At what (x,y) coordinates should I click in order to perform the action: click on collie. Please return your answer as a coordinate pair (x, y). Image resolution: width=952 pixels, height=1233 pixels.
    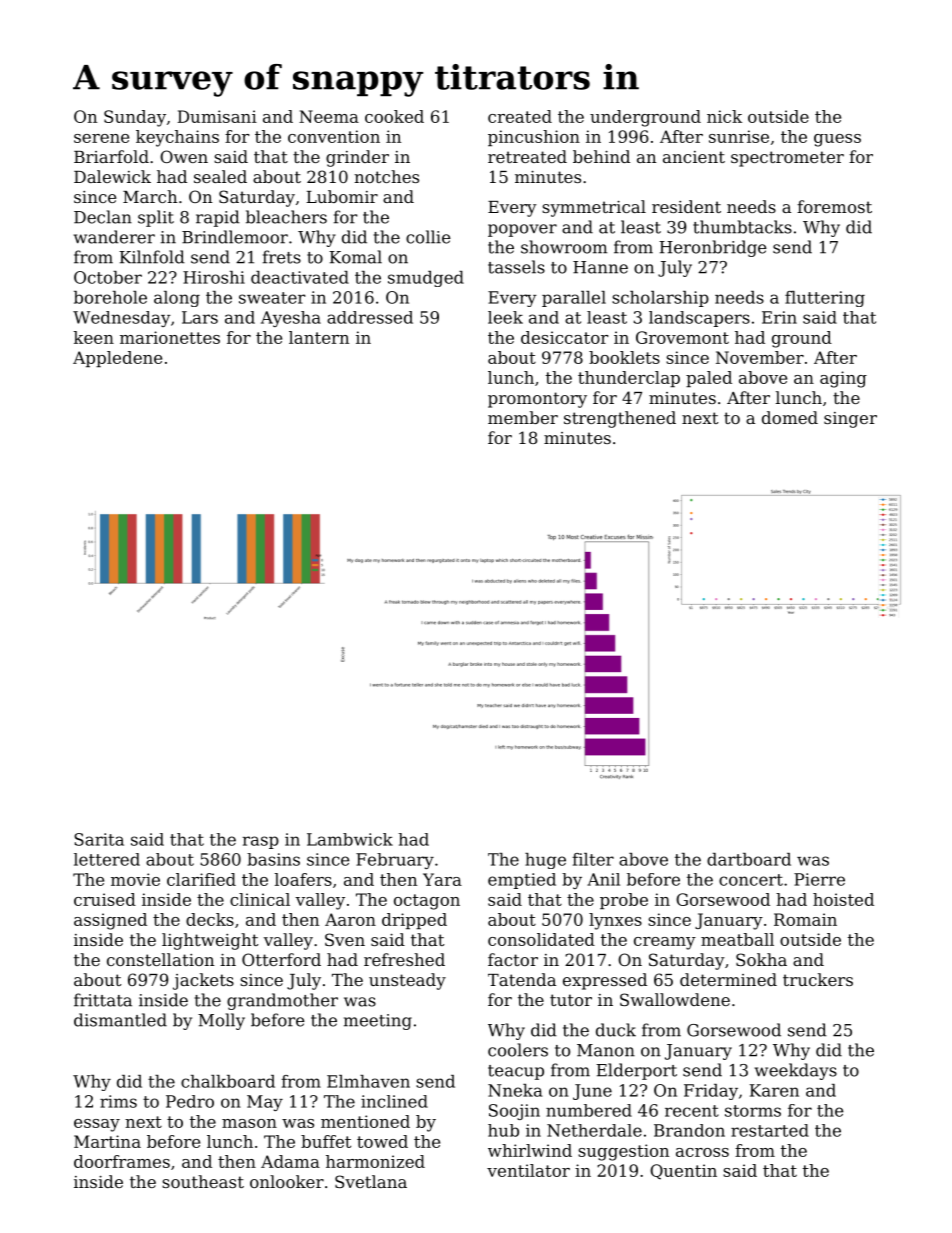
    Looking at the image, I should click on (428, 237).
